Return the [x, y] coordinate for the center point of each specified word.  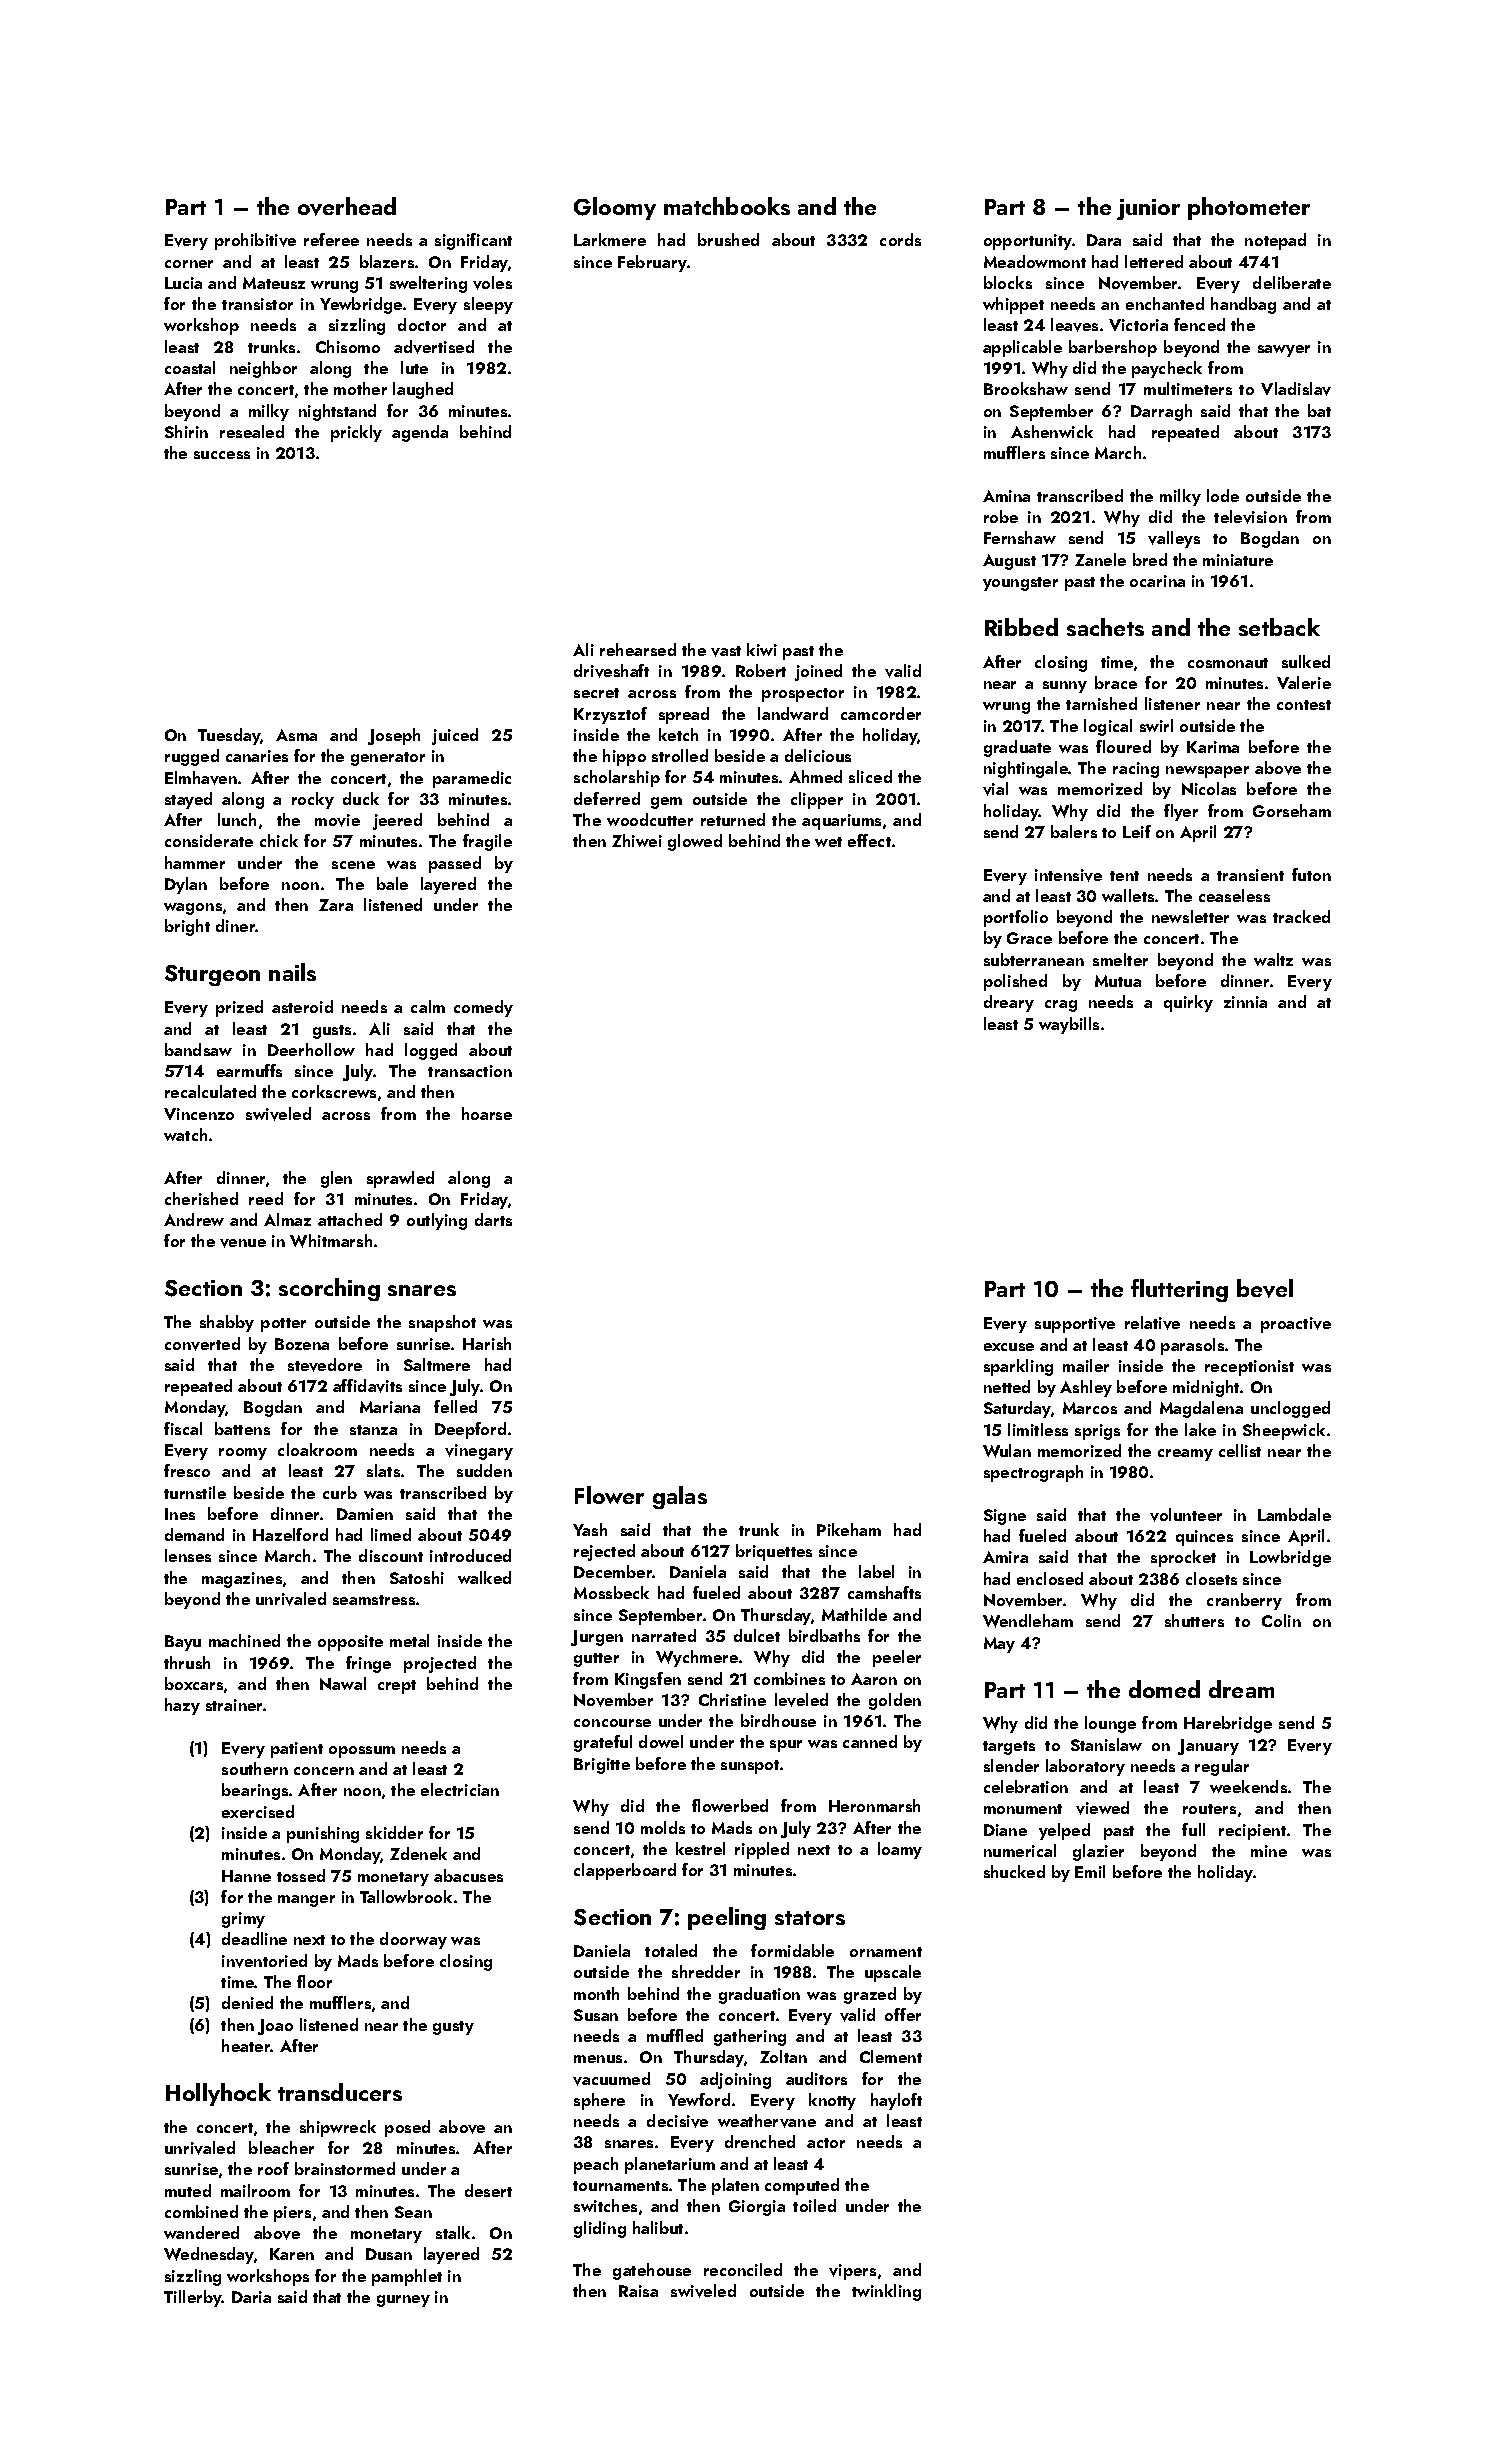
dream [1241, 1689]
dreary [1009, 1003]
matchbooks [727, 206]
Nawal [343, 1683]
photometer [1249, 208]
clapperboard [625, 1871]
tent [1124, 876]
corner [189, 264]
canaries [257, 756]
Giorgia [757, 2208]
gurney [403, 2301]
